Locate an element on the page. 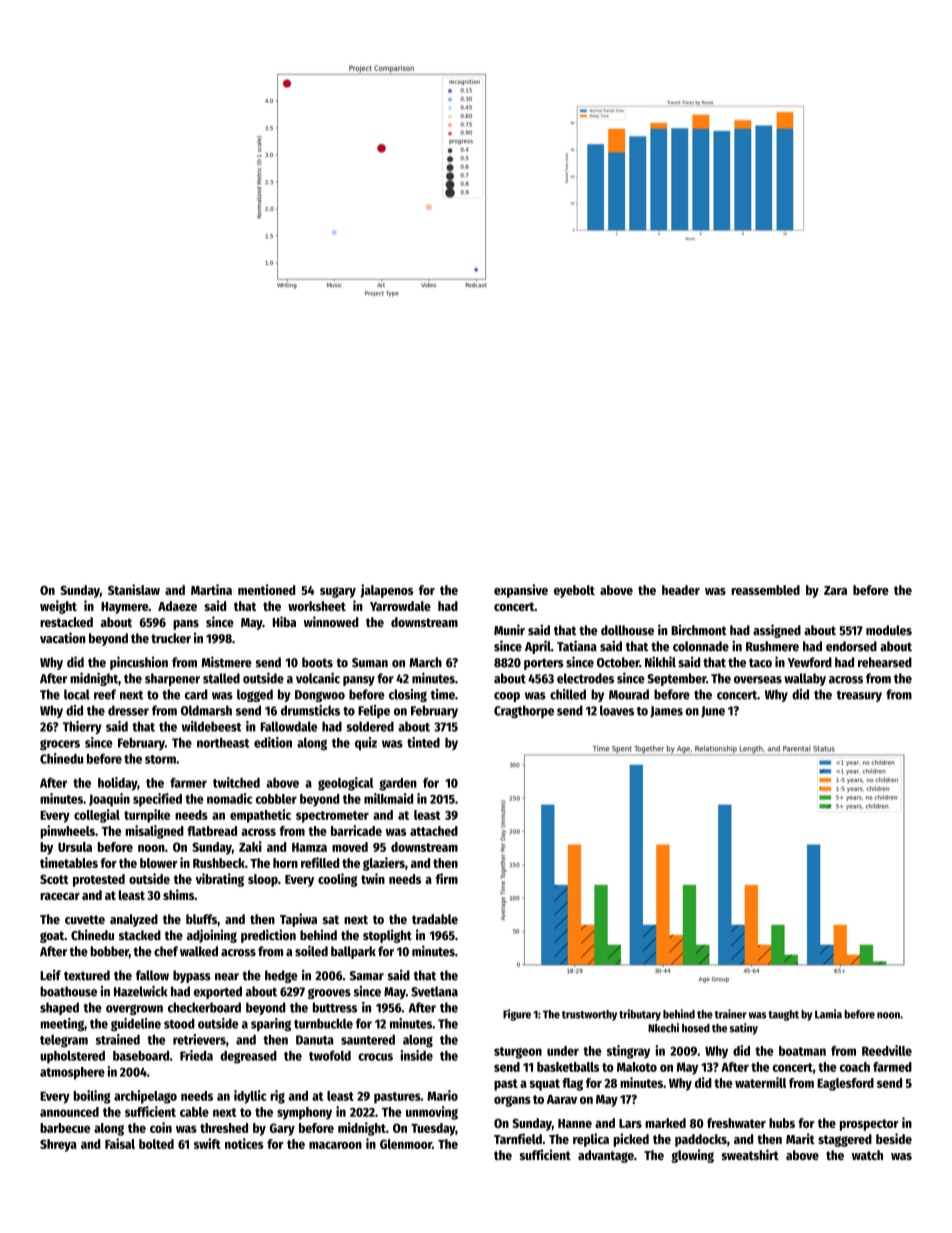 Image resolution: width=952 pixels, height=1233 pixels. weight is located at coordinates (58, 607).
